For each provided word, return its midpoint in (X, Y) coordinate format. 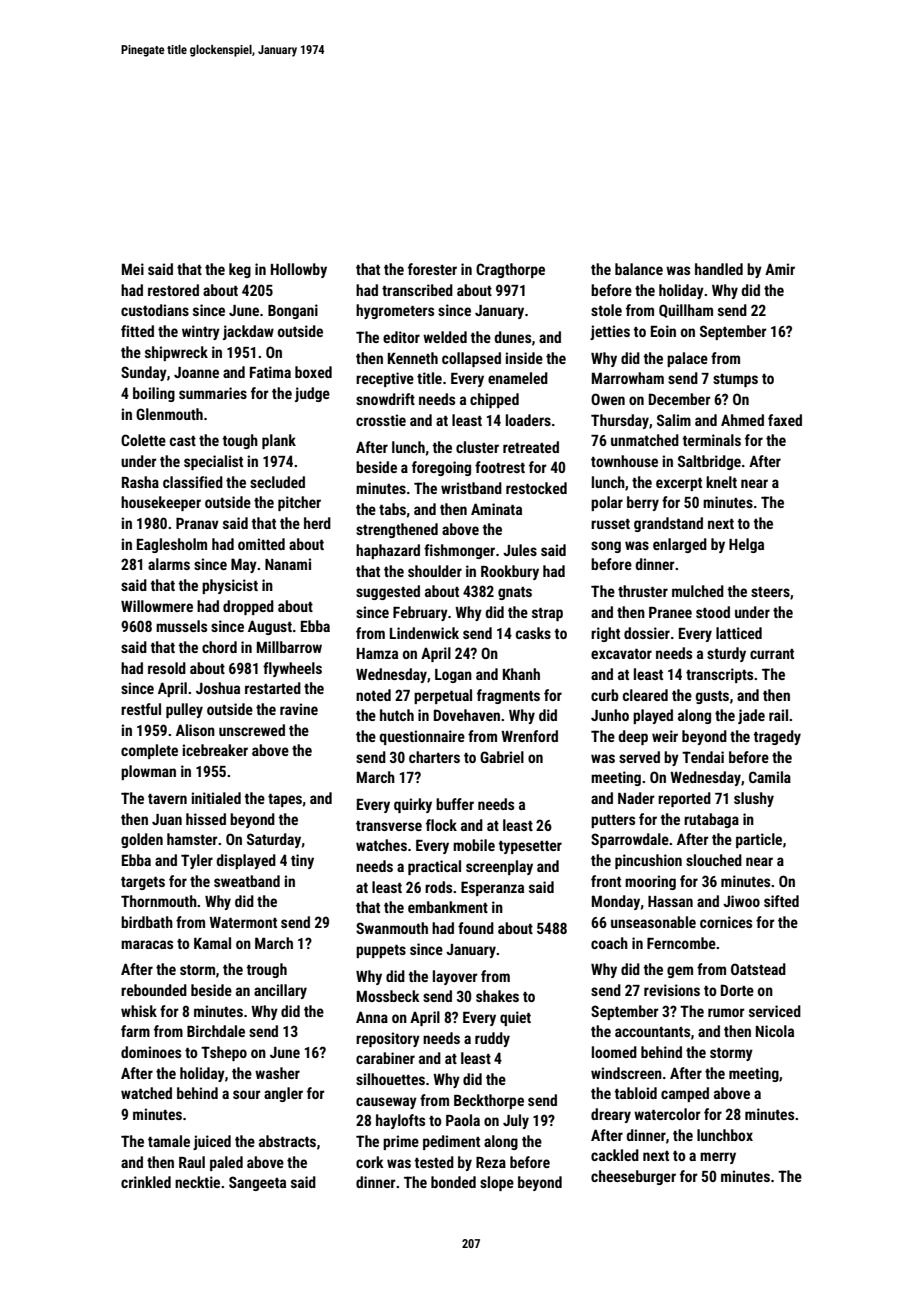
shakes (497, 996)
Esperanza (492, 888)
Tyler (197, 861)
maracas (147, 944)
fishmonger (459, 551)
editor (401, 337)
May (244, 565)
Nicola (775, 1031)
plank (279, 441)
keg (240, 270)
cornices (726, 922)
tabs (392, 509)
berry (643, 503)
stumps (735, 380)
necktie (197, 1182)
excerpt (679, 484)
